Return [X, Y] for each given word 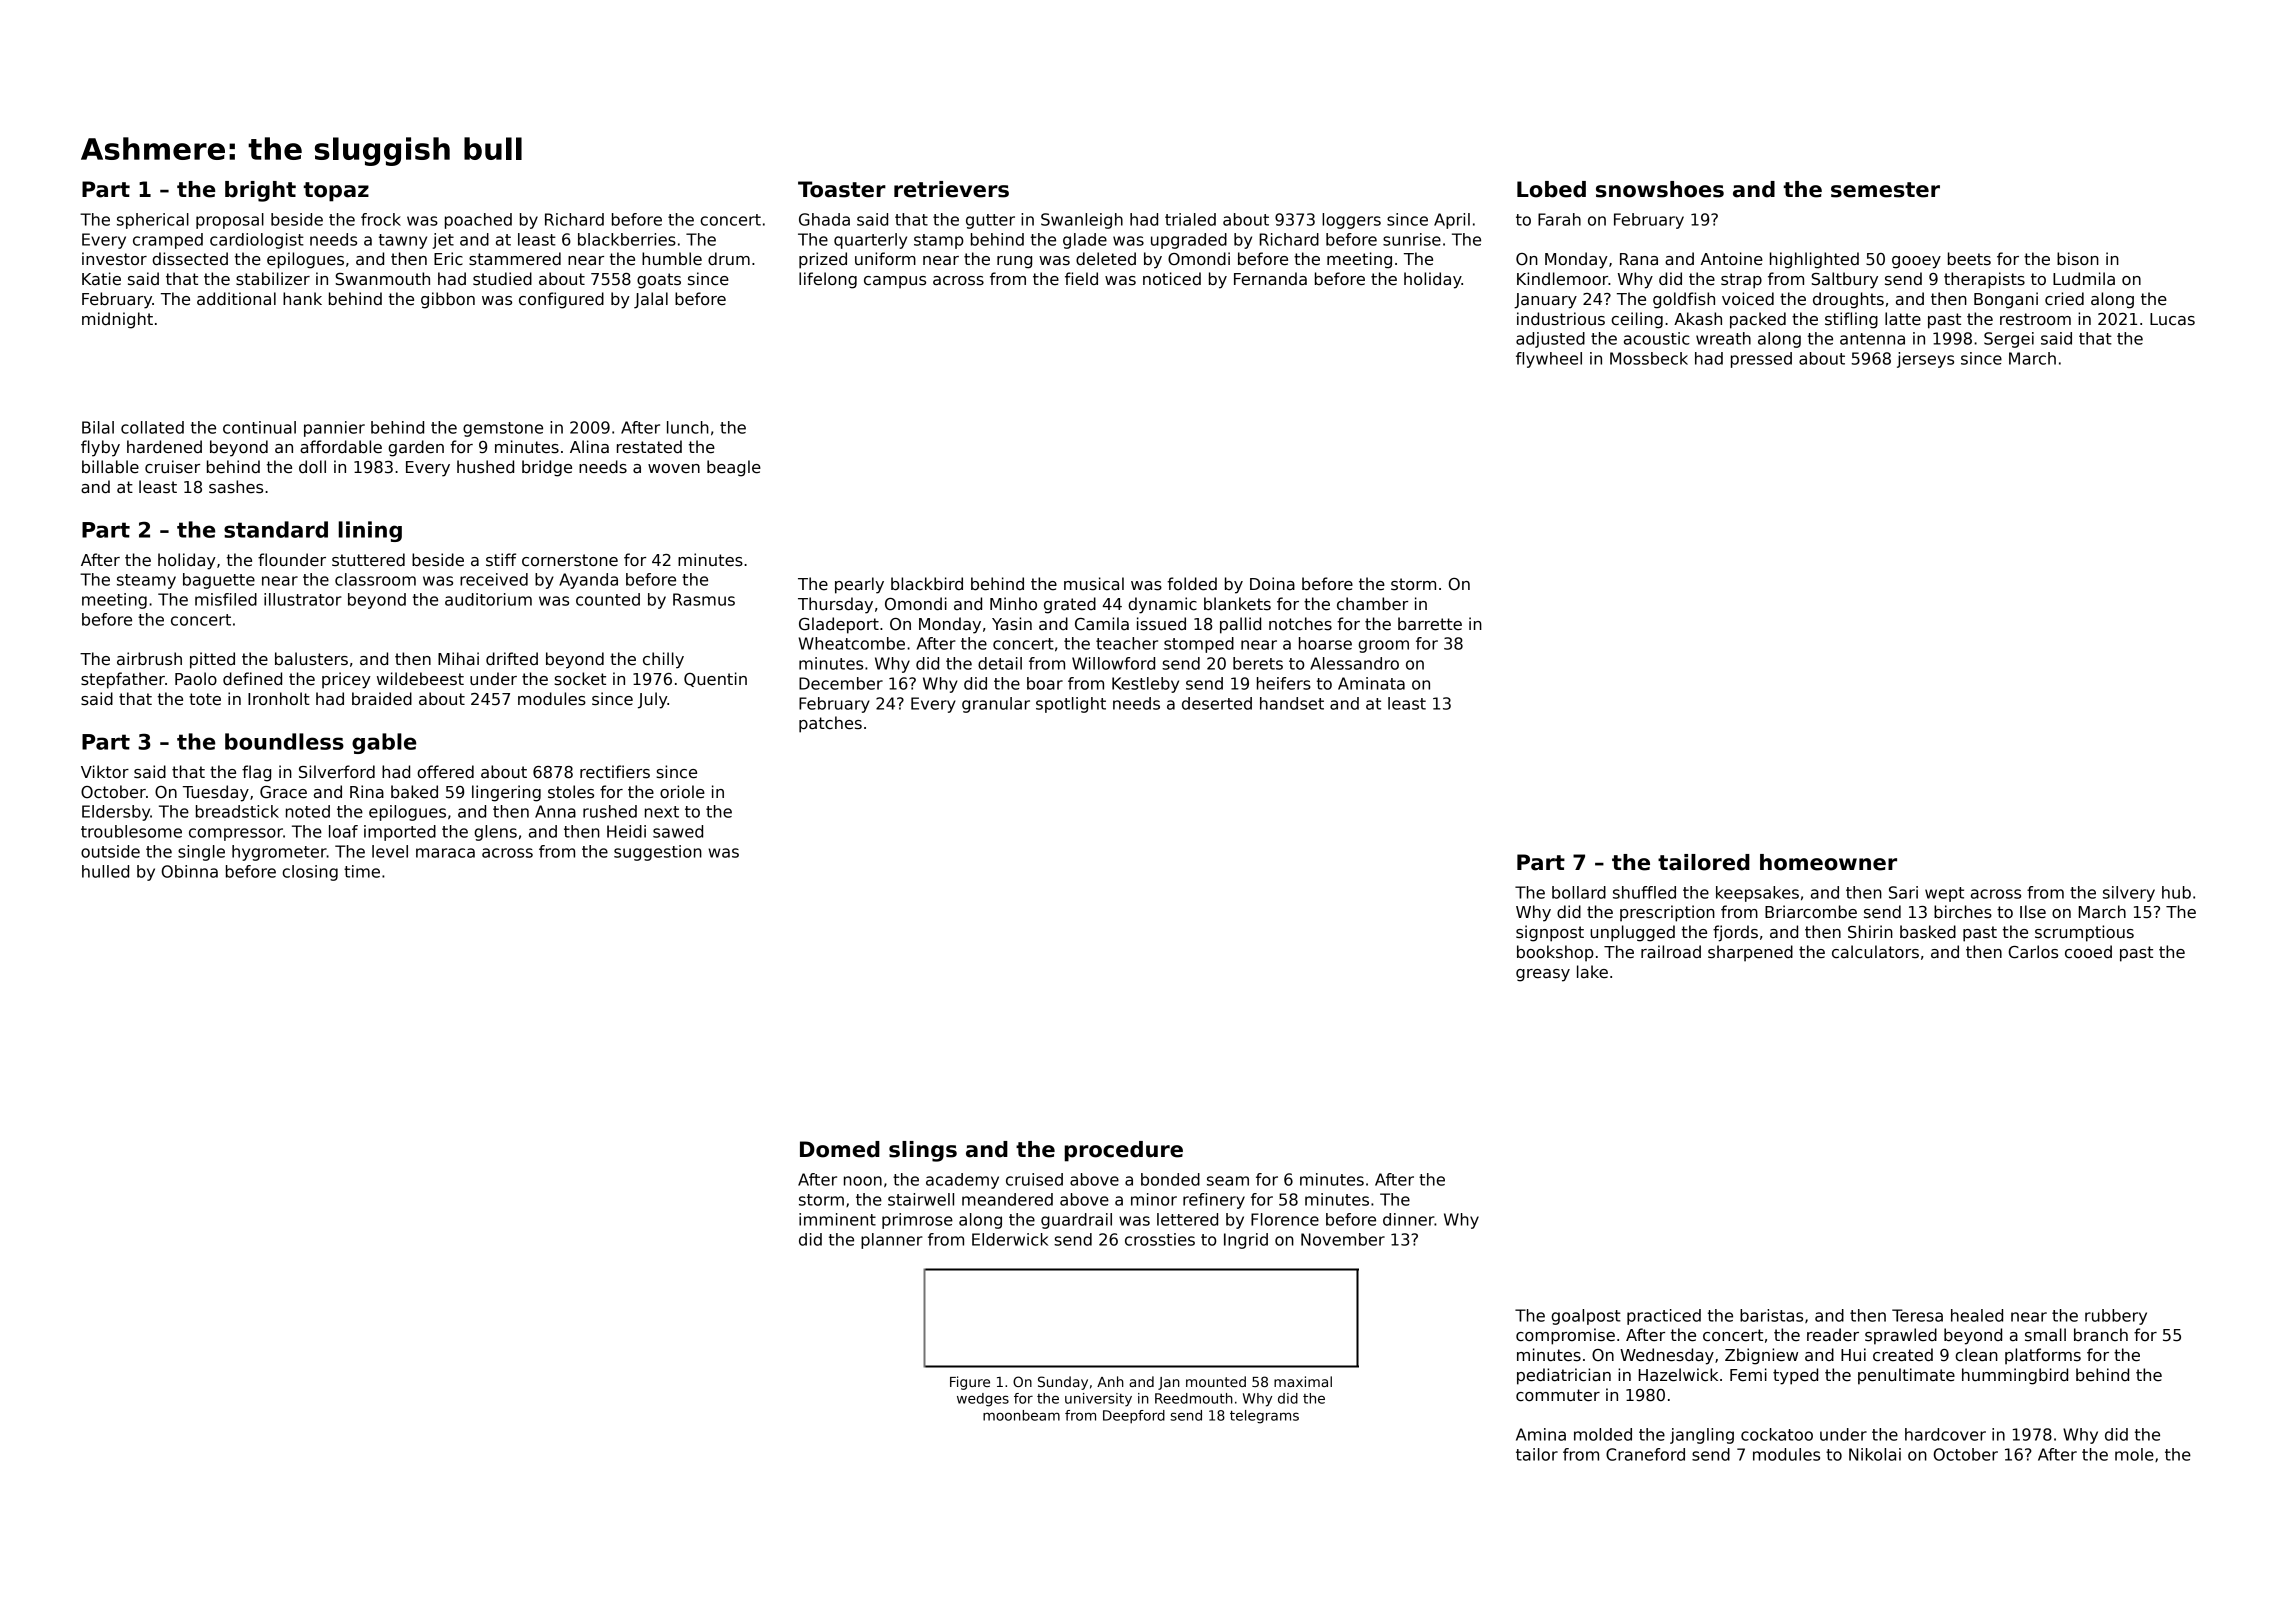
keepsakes [1757, 894]
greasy [1543, 975]
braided [382, 699]
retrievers [951, 189]
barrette [1430, 624]
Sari [1903, 892]
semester [1885, 190]
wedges [983, 1400]
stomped [1199, 645]
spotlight [1071, 705]
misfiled [226, 599]
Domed [840, 1149]
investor [114, 259]
